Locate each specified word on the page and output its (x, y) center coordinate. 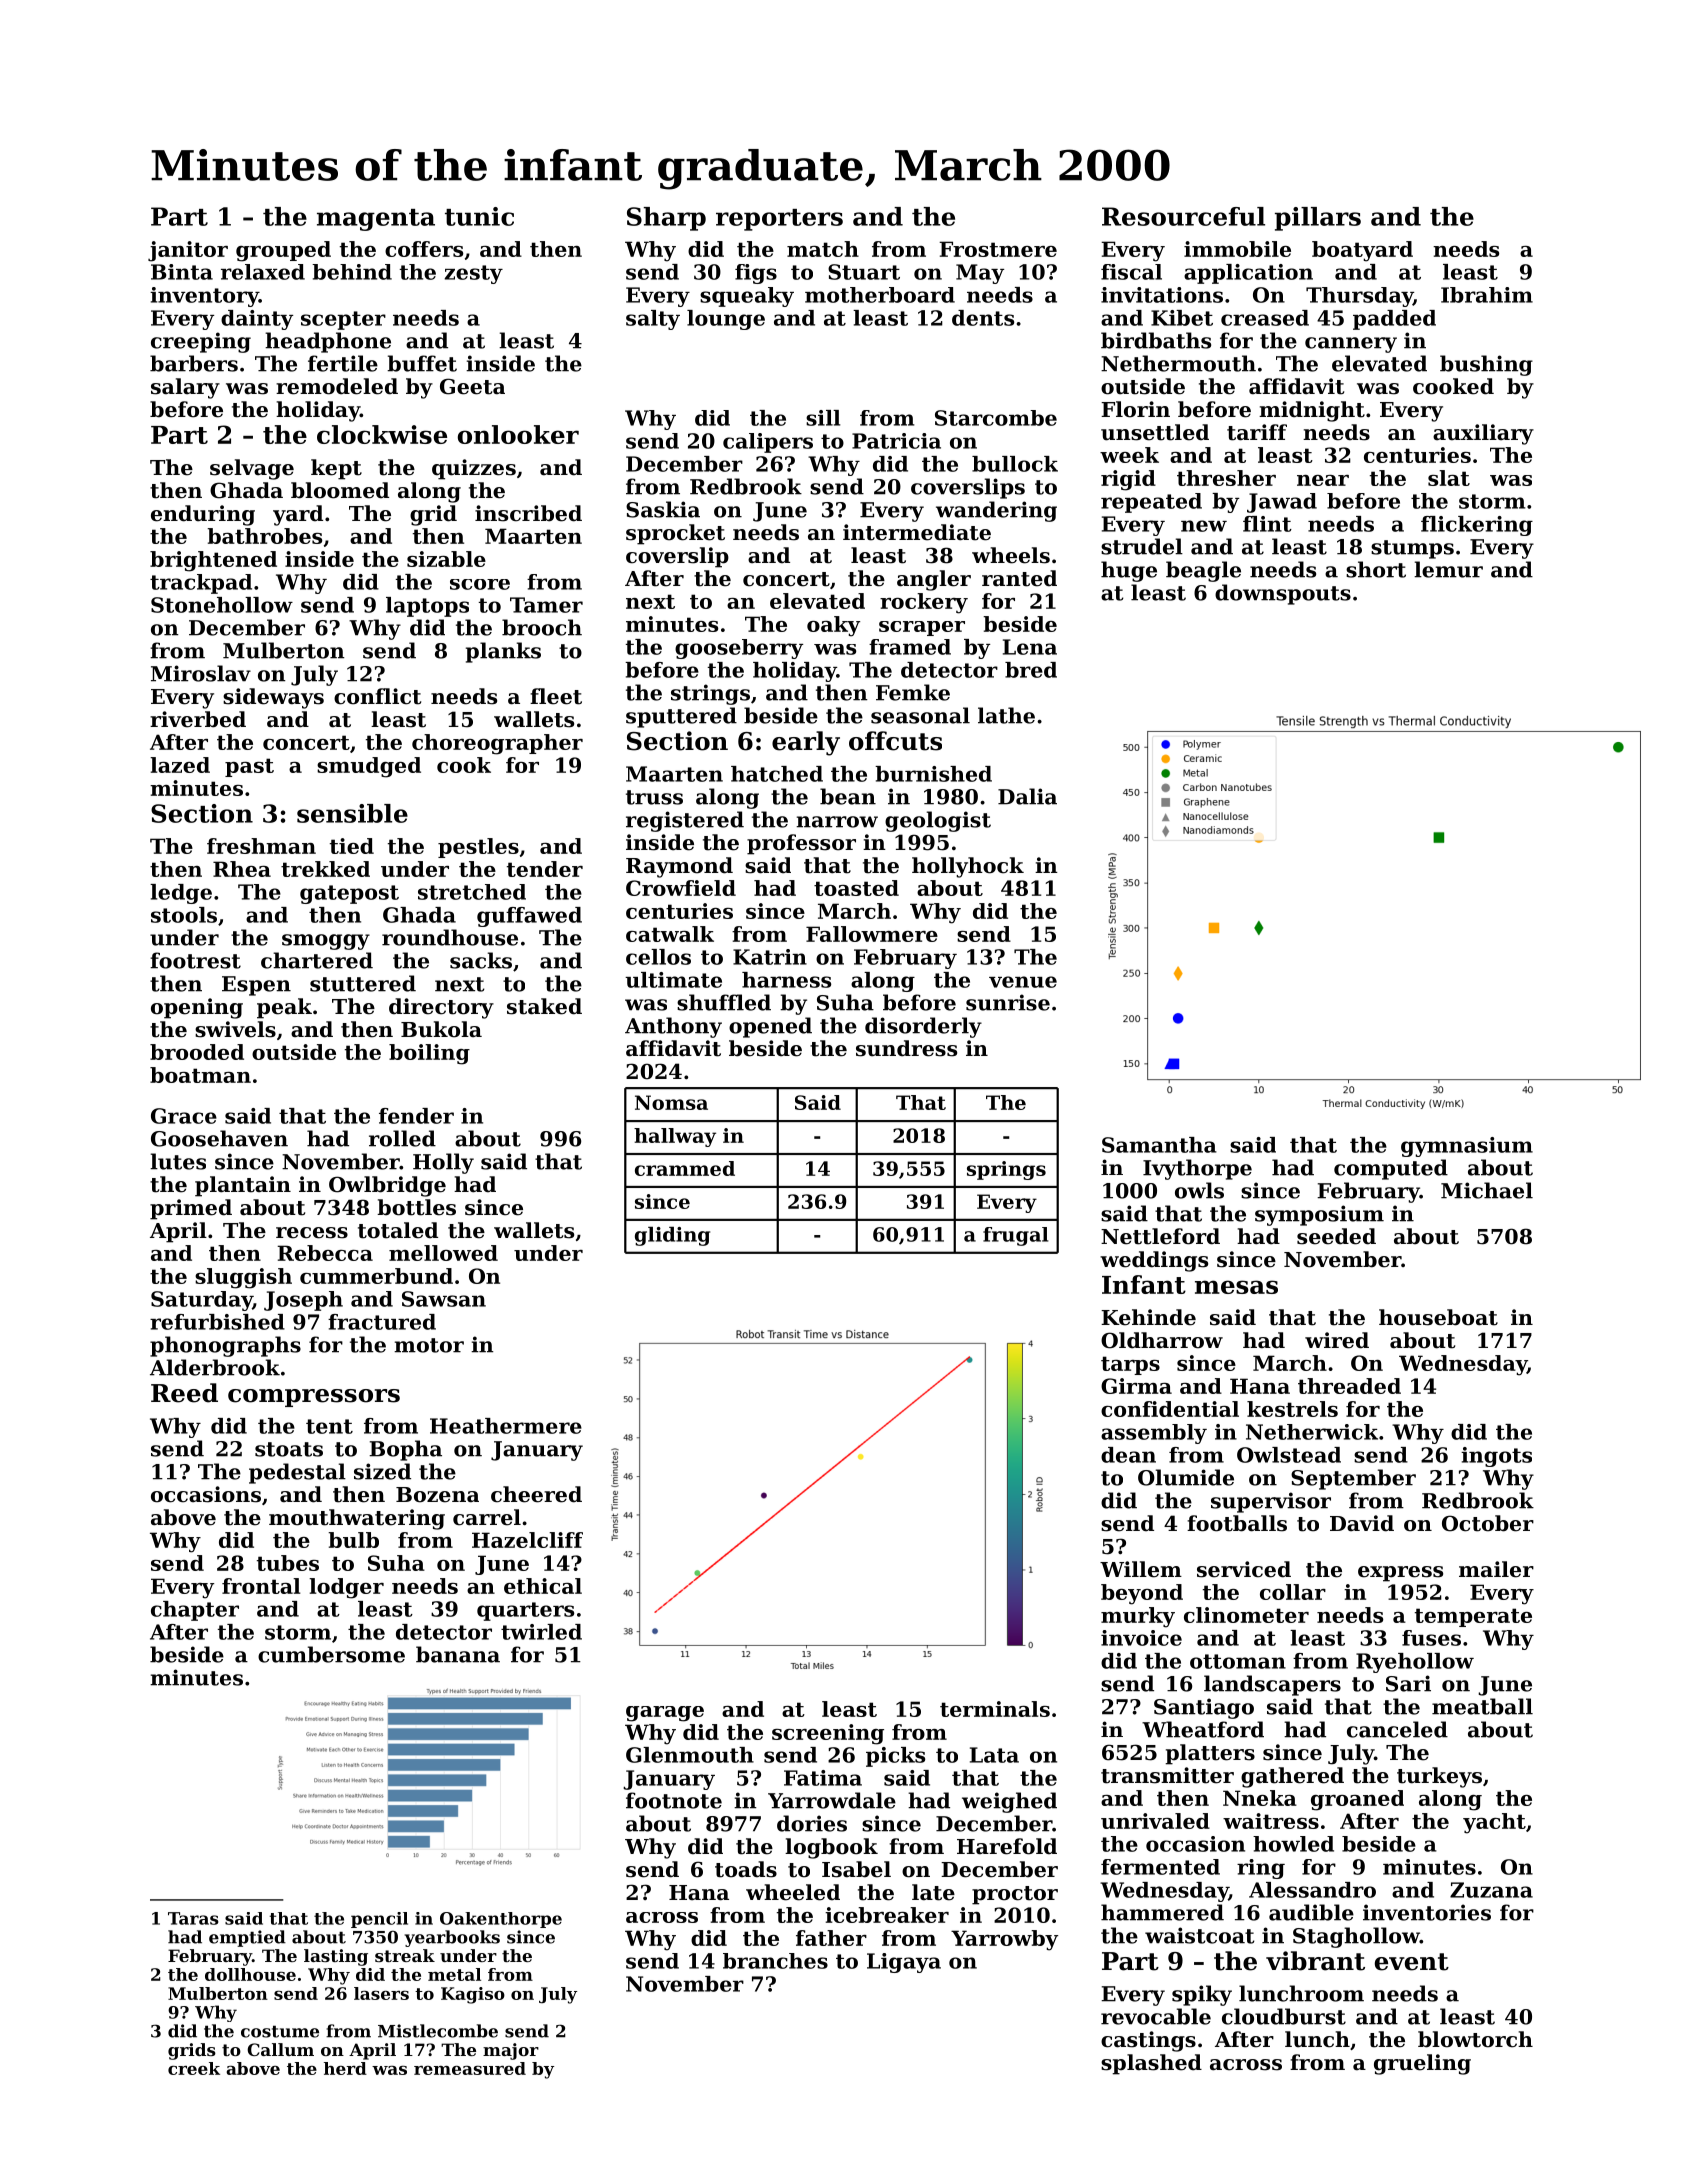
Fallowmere (872, 934)
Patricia (896, 441)
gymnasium (1467, 1147)
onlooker (518, 434)
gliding (672, 1236)
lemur (1448, 569)
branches (775, 1961)
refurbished (217, 1322)
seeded (1336, 1236)
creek (194, 2068)
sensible (352, 813)
